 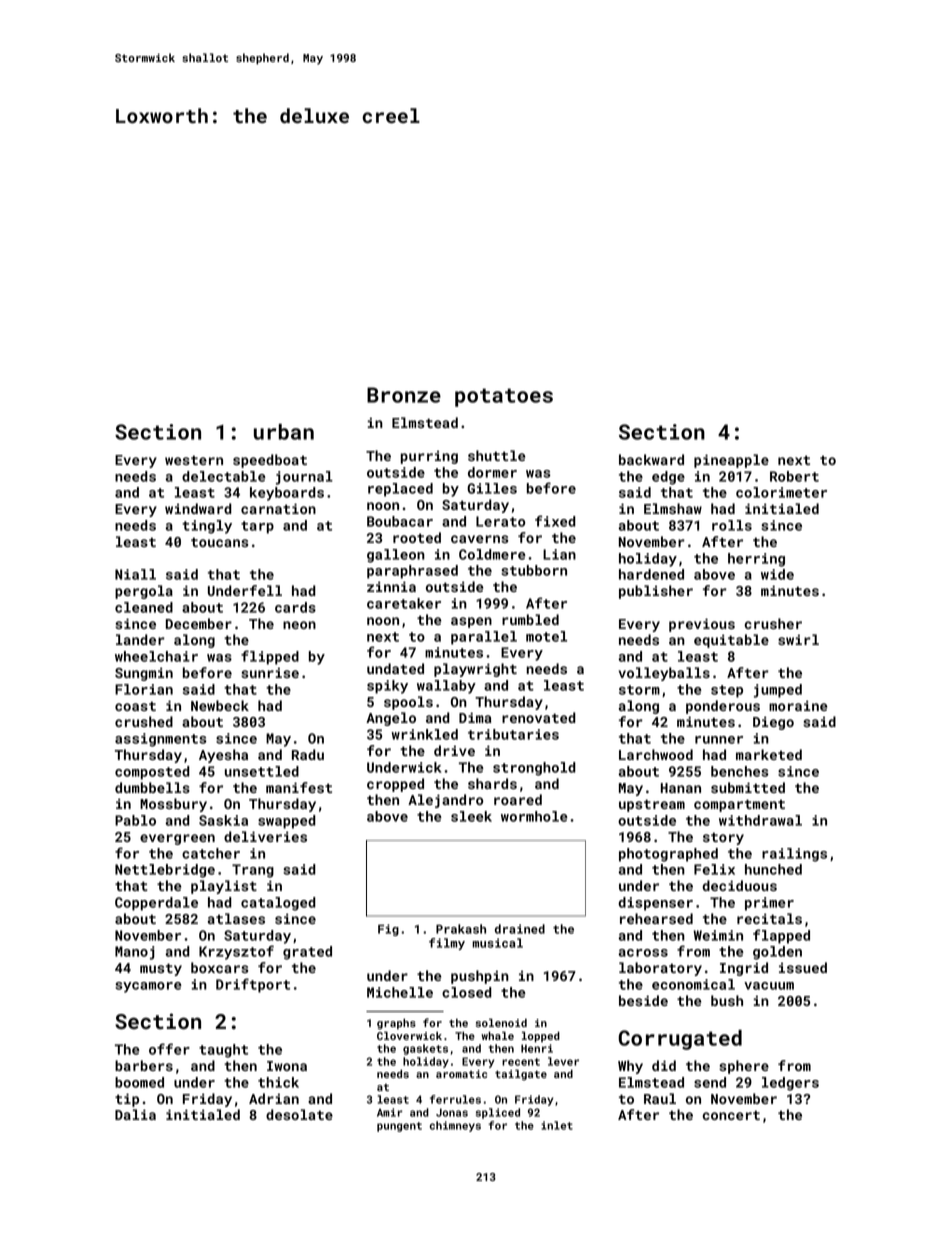 I want to click on dumbbells, so click(x=152, y=787).
